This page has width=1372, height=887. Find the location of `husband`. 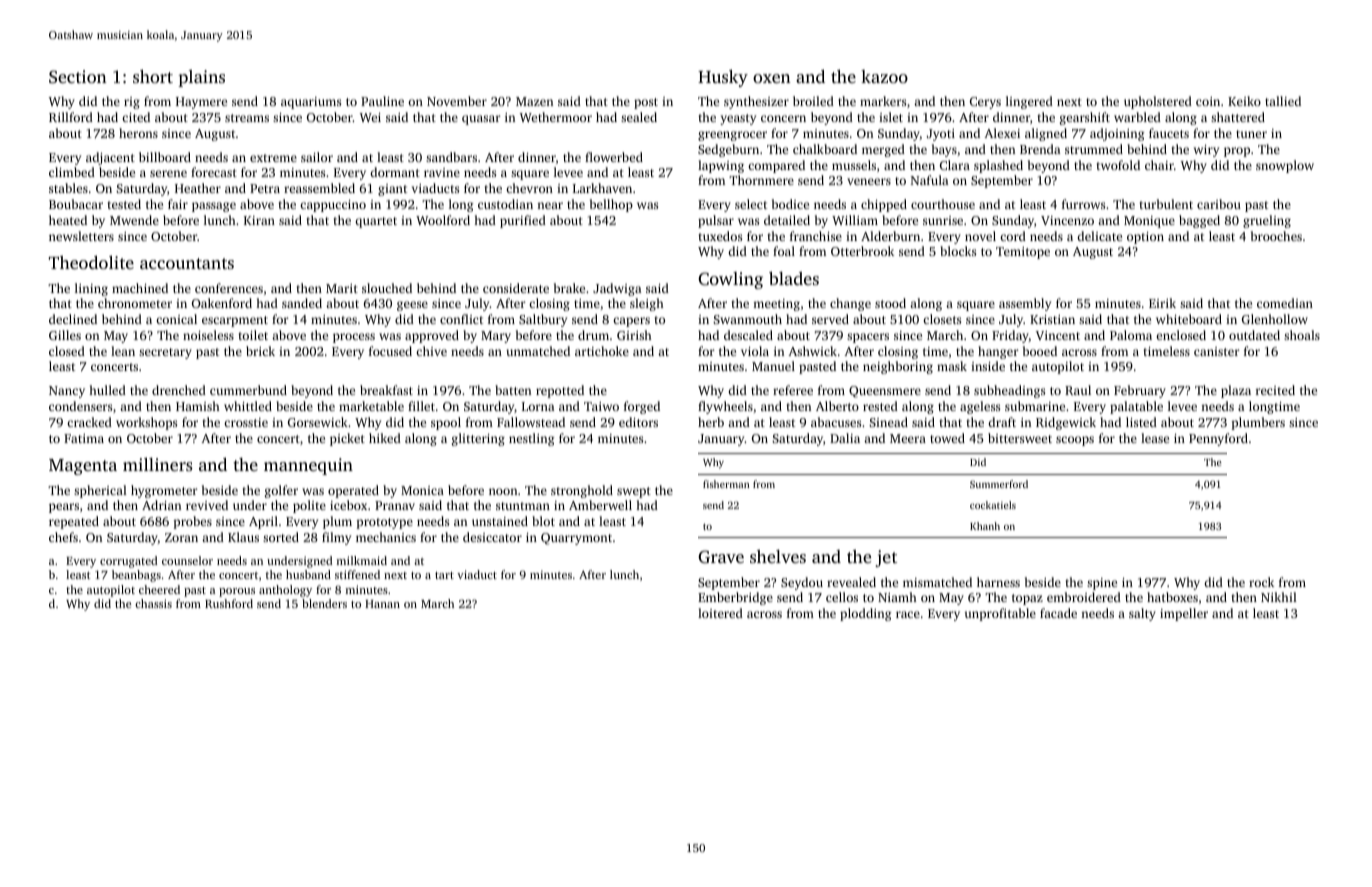

husband is located at coordinates (308, 574).
